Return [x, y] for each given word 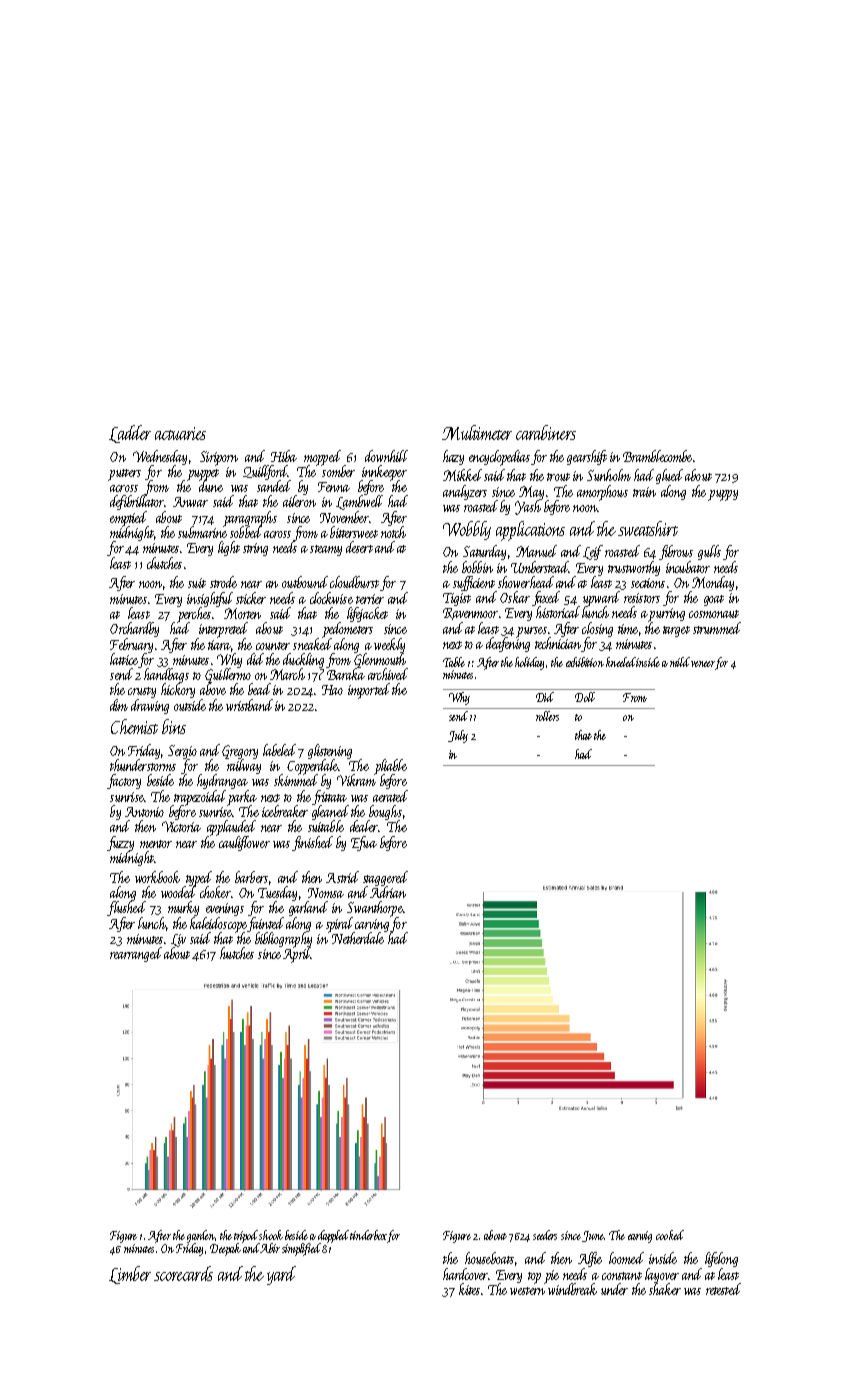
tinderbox [369, 1235]
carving [372, 925]
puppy [723, 495]
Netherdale [358, 938]
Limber [130, 1275]
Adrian [388, 892]
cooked [670, 1235]
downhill [386, 456]
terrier [370, 599]
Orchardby [134, 629]
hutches [237, 953]
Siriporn [219, 458]
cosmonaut [714, 614]
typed [199, 878]
